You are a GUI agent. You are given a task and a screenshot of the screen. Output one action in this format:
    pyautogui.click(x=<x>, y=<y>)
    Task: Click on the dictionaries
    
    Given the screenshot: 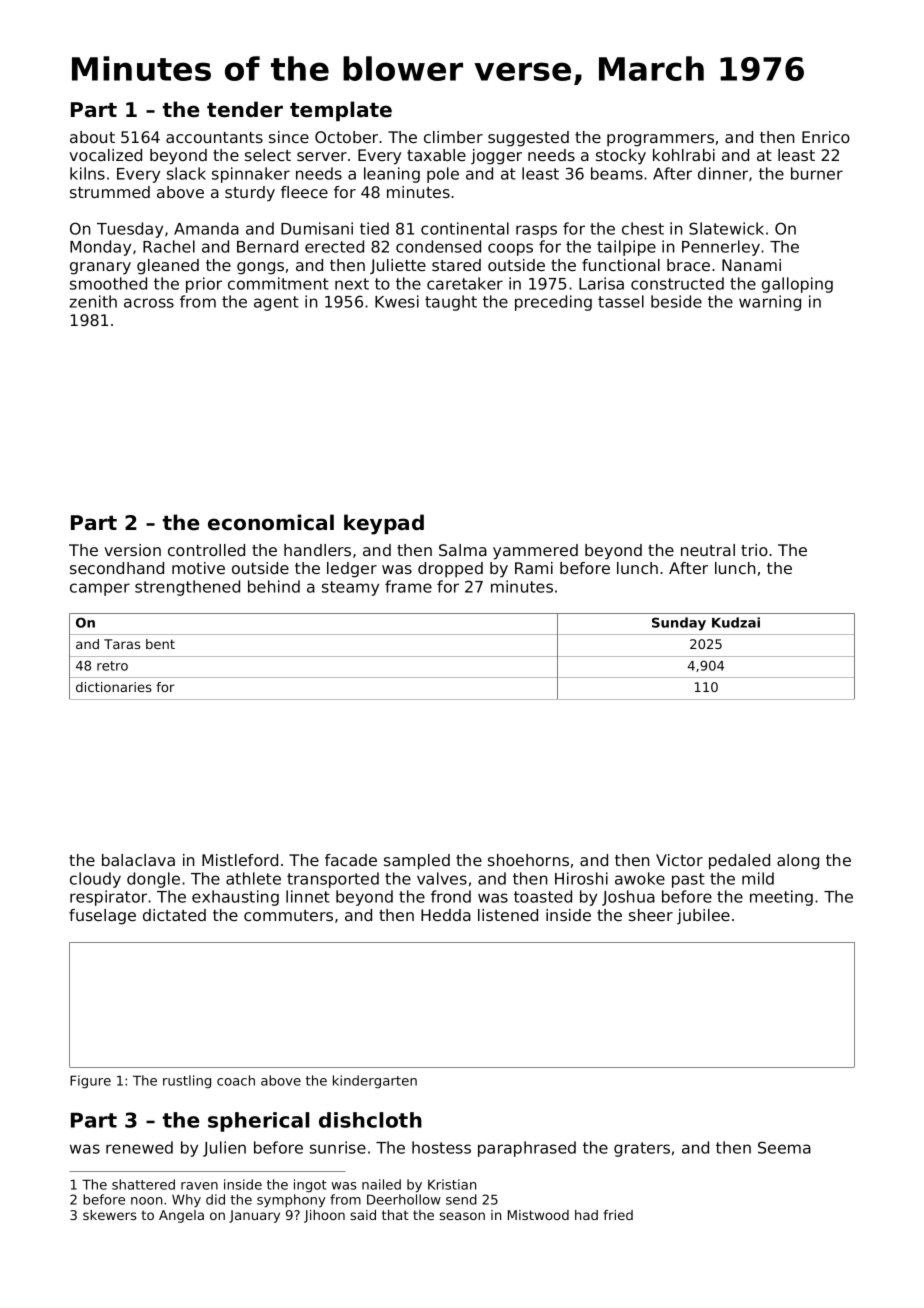 What is the action you would take?
    pyautogui.click(x=114, y=687)
